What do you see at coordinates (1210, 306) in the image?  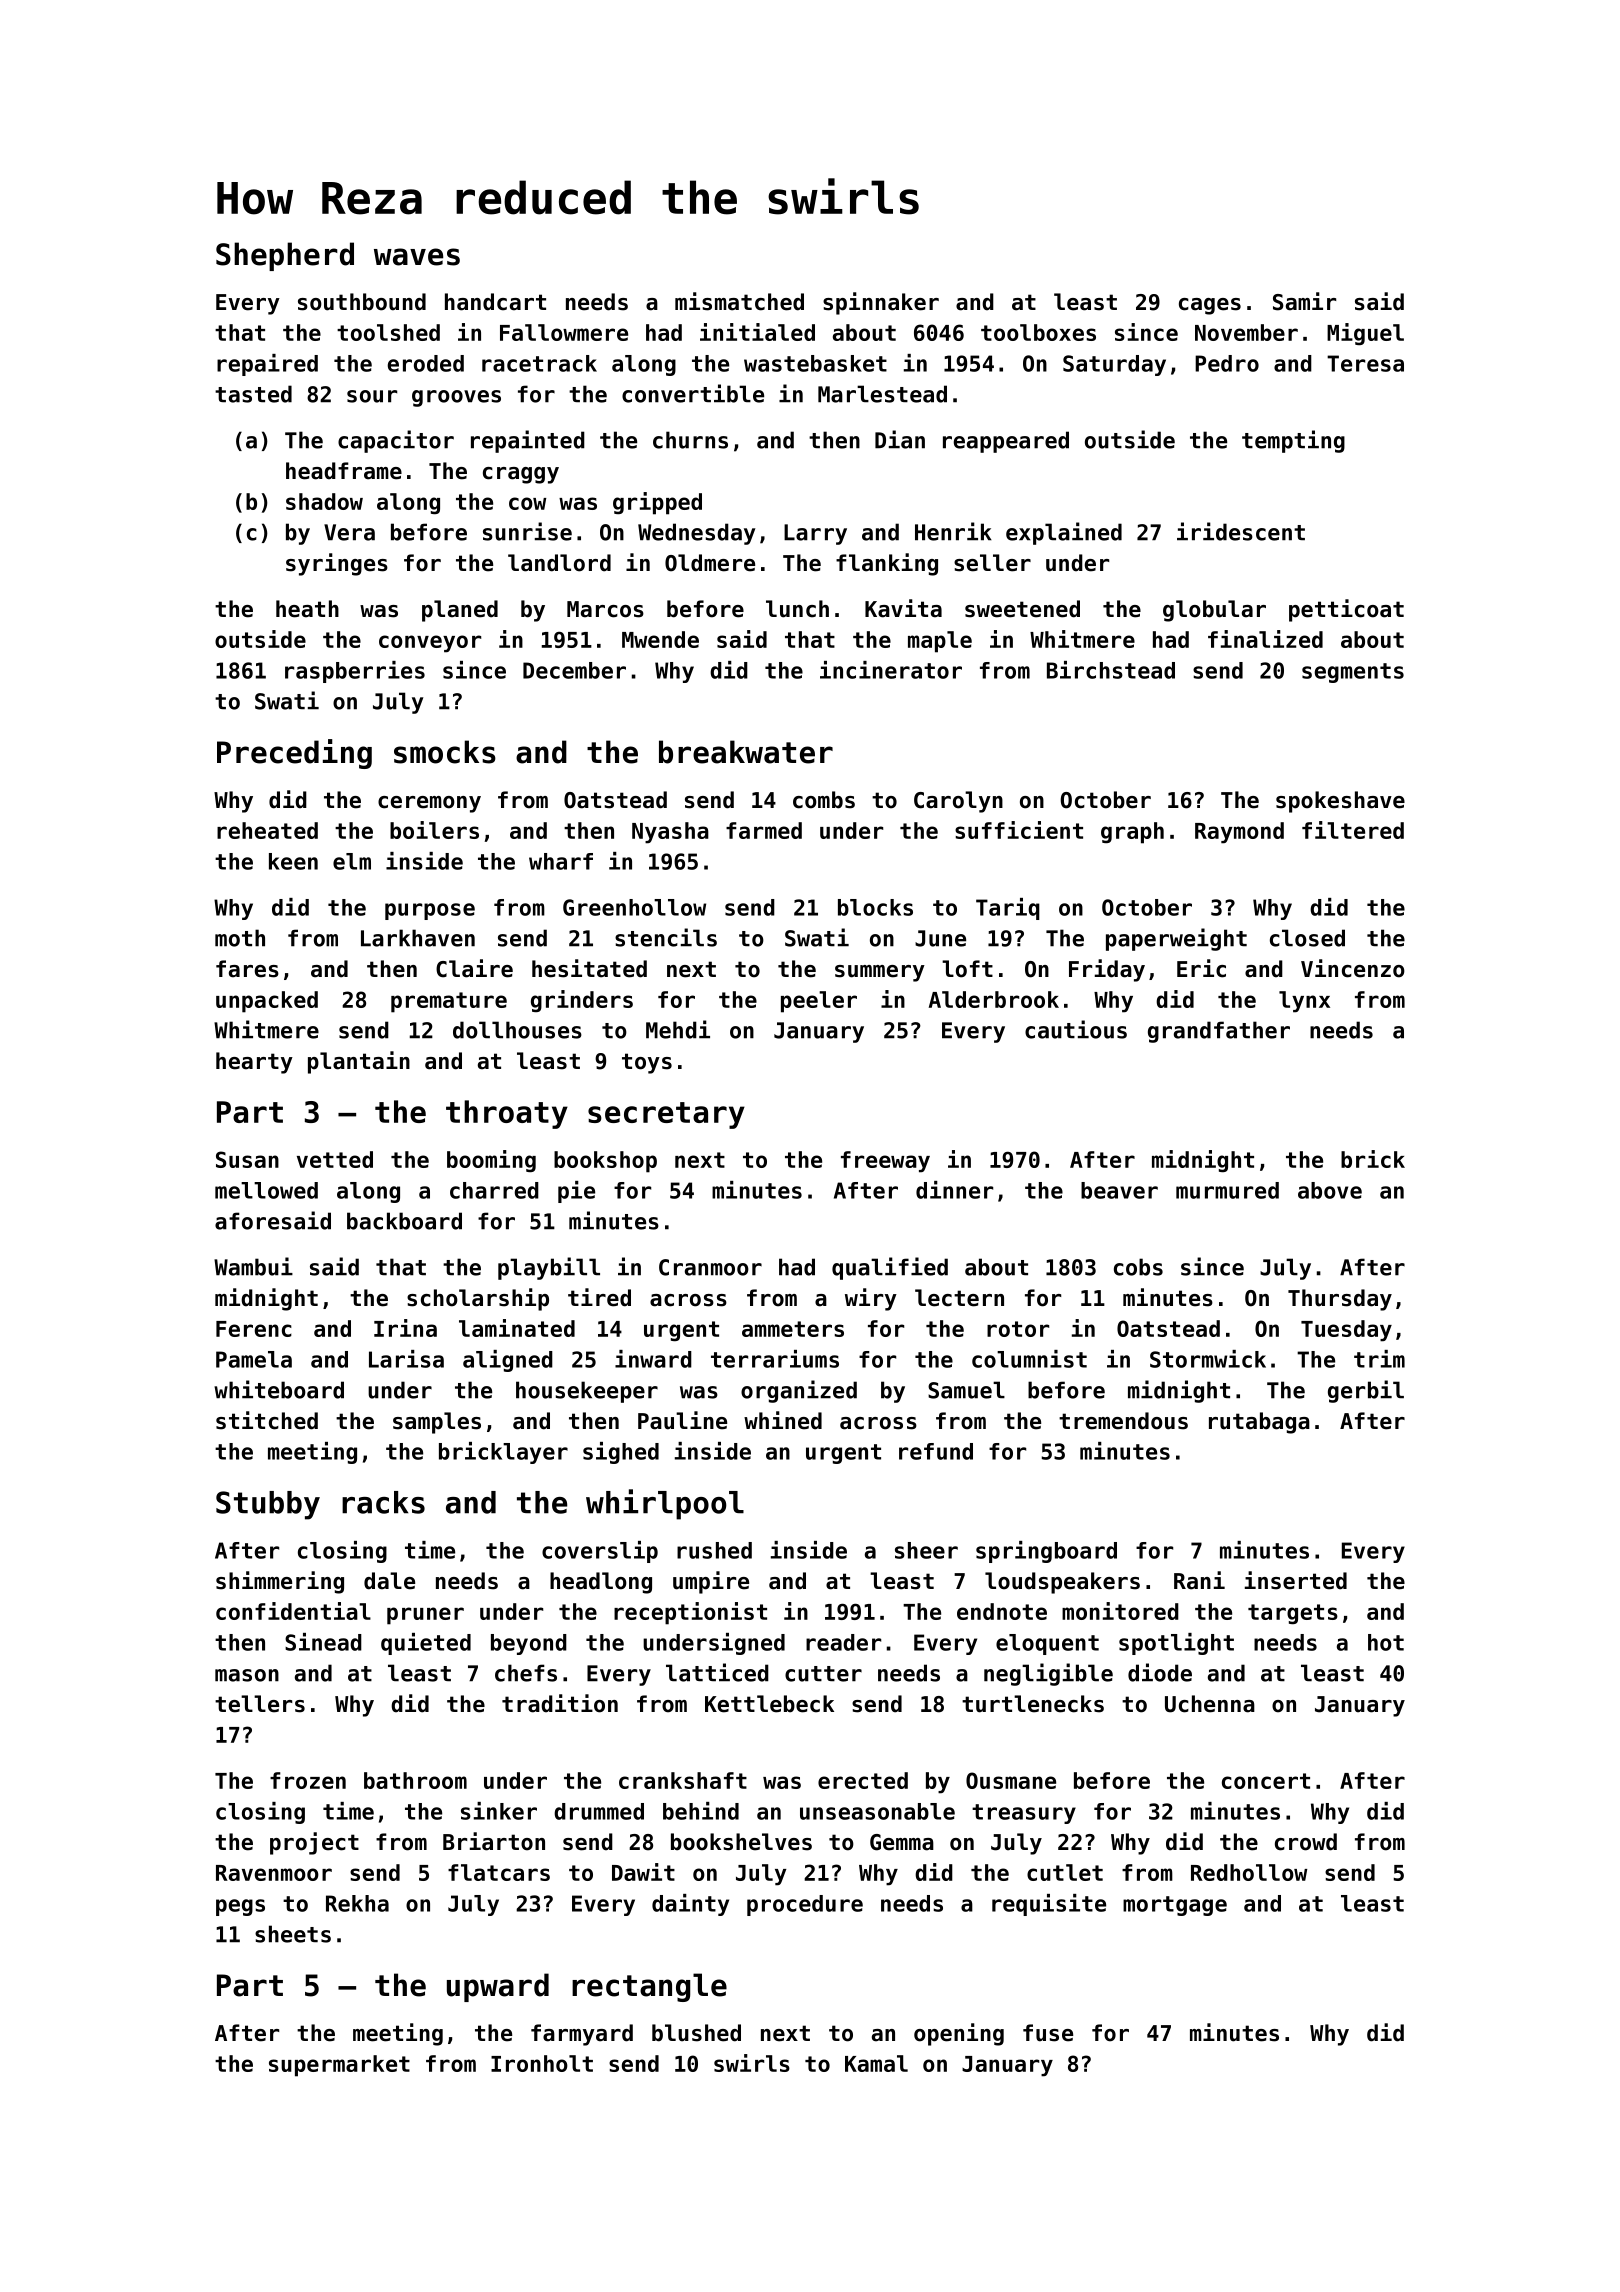 I see `cages` at bounding box center [1210, 306].
